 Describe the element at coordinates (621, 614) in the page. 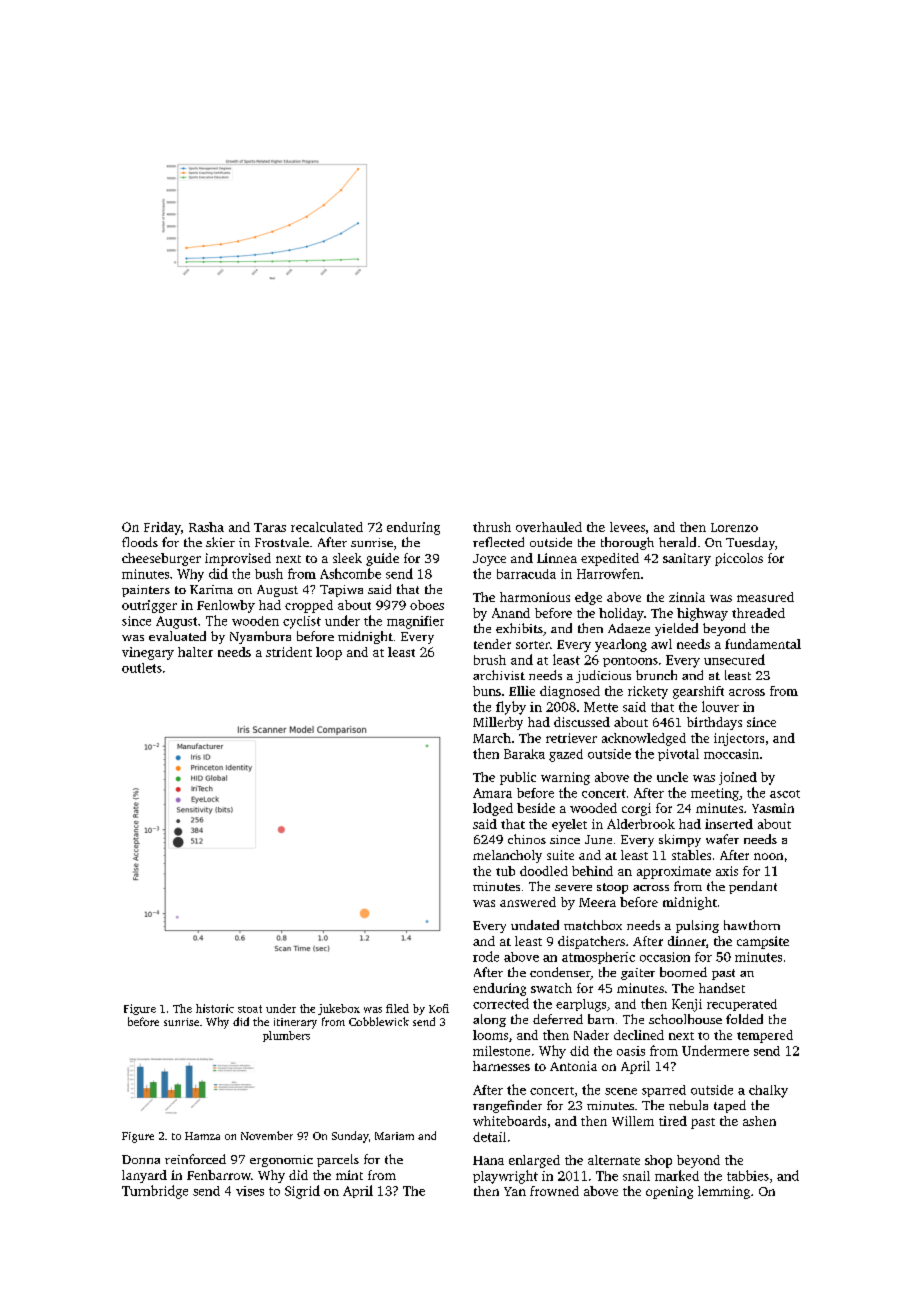

I see `holiday` at that location.
